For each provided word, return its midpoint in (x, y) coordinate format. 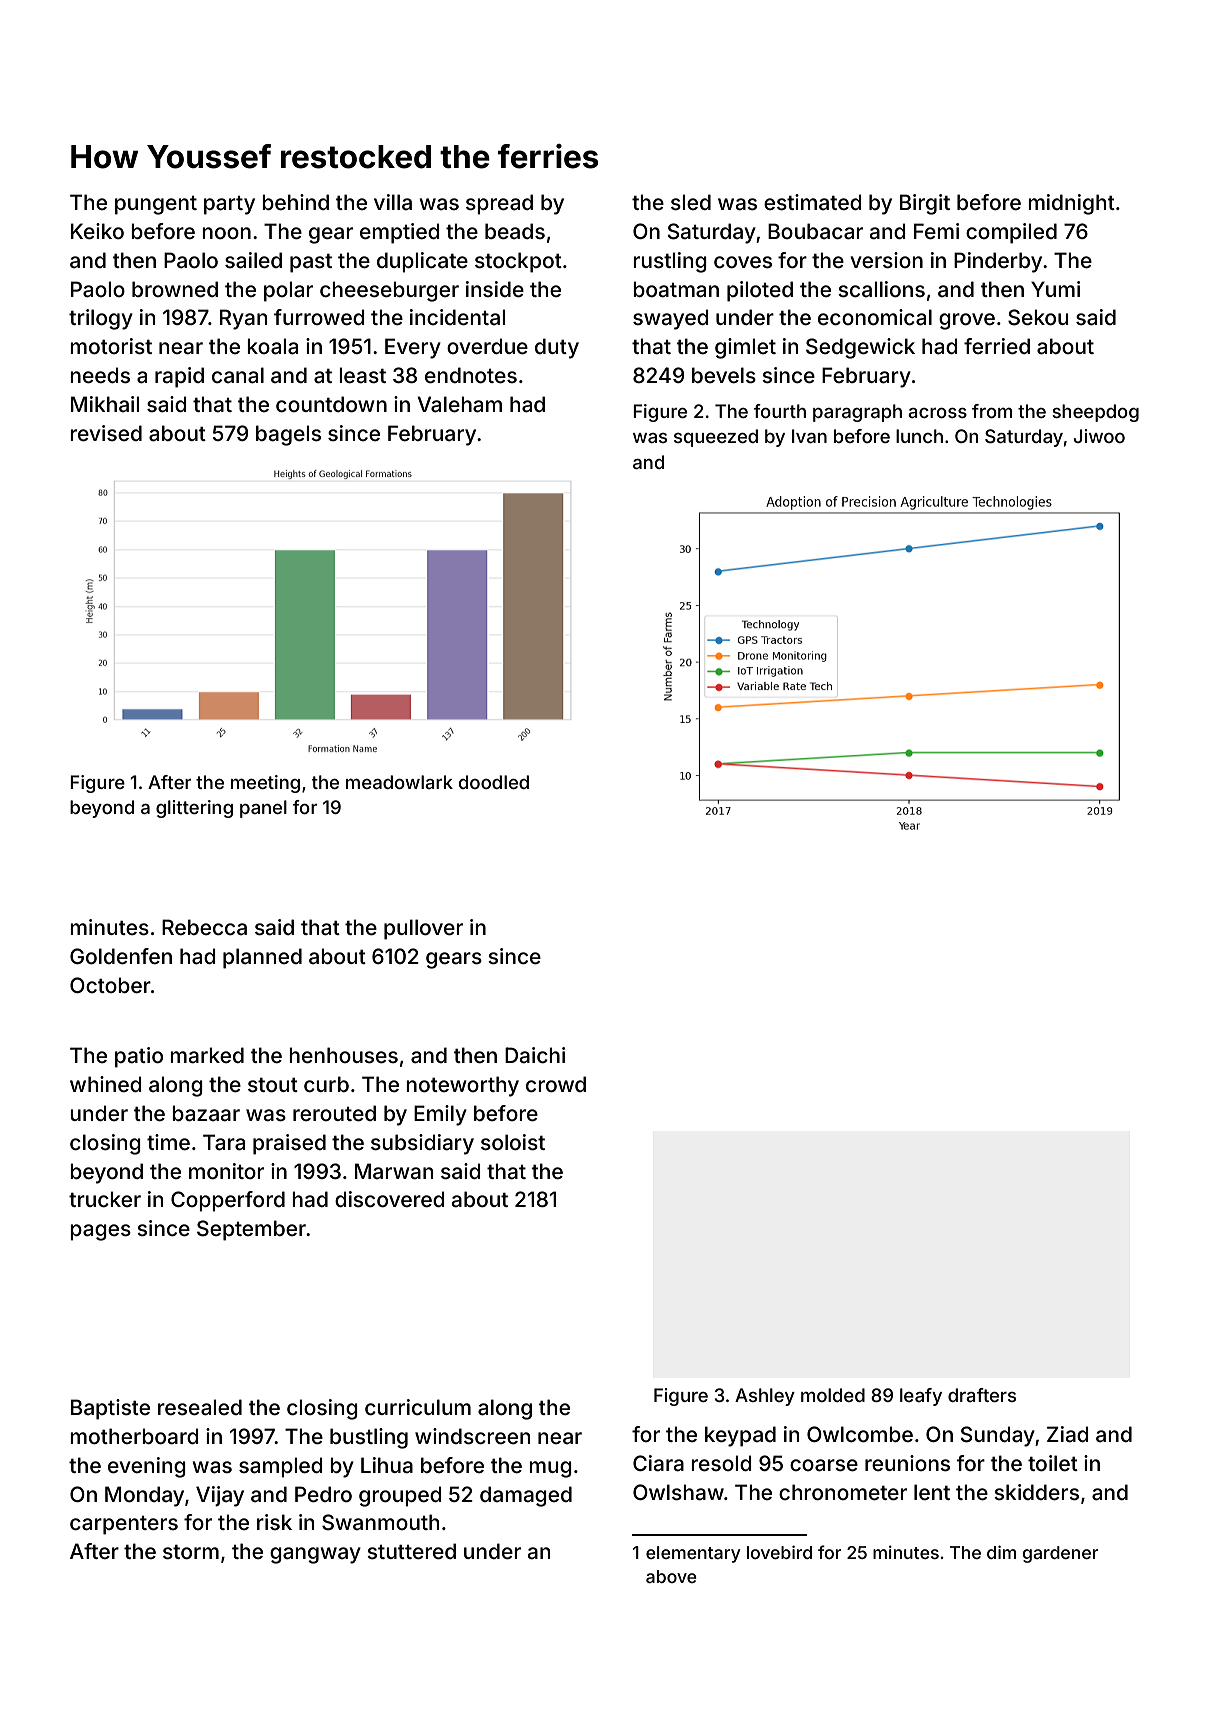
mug (550, 1469)
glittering (194, 809)
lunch (919, 436)
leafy (921, 1397)
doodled (494, 782)
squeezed (716, 438)
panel (263, 809)
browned (175, 289)
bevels (724, 375)
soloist (513, 1142)
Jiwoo (1099, 436)
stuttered (411, 1551)
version (886, 260)
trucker (105, 1199)
